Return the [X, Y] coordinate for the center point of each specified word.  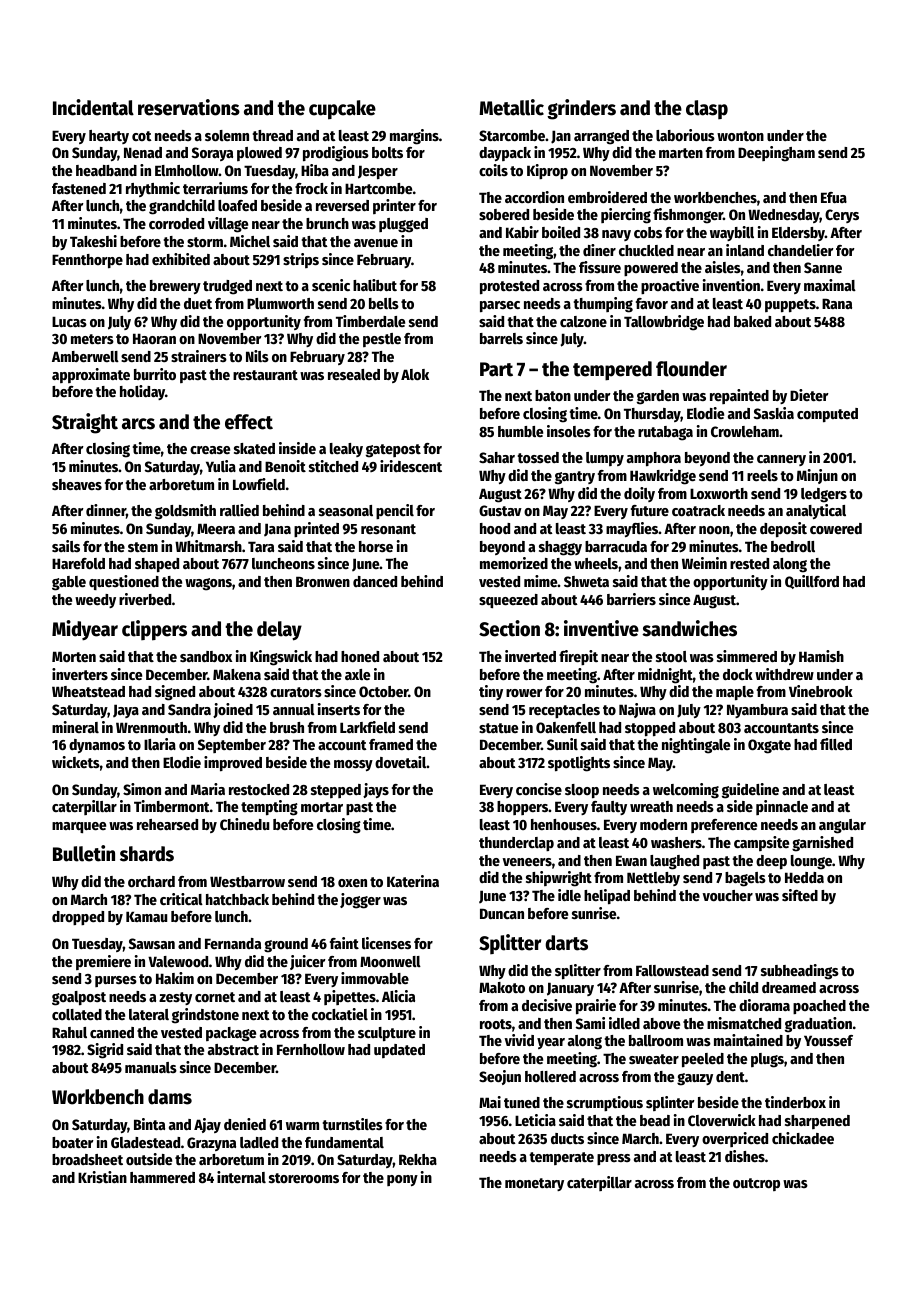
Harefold [78, 563]
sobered [504, 214]
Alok [415, 374]
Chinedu [244, 824]
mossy [353, 765]
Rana [837, 303]
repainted [739, 396]
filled [836, 744]
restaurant [265, 375]
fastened [79, 188]
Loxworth [719, 493]
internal [241, 1177]
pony [402, 1180]
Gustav [500, 510]
